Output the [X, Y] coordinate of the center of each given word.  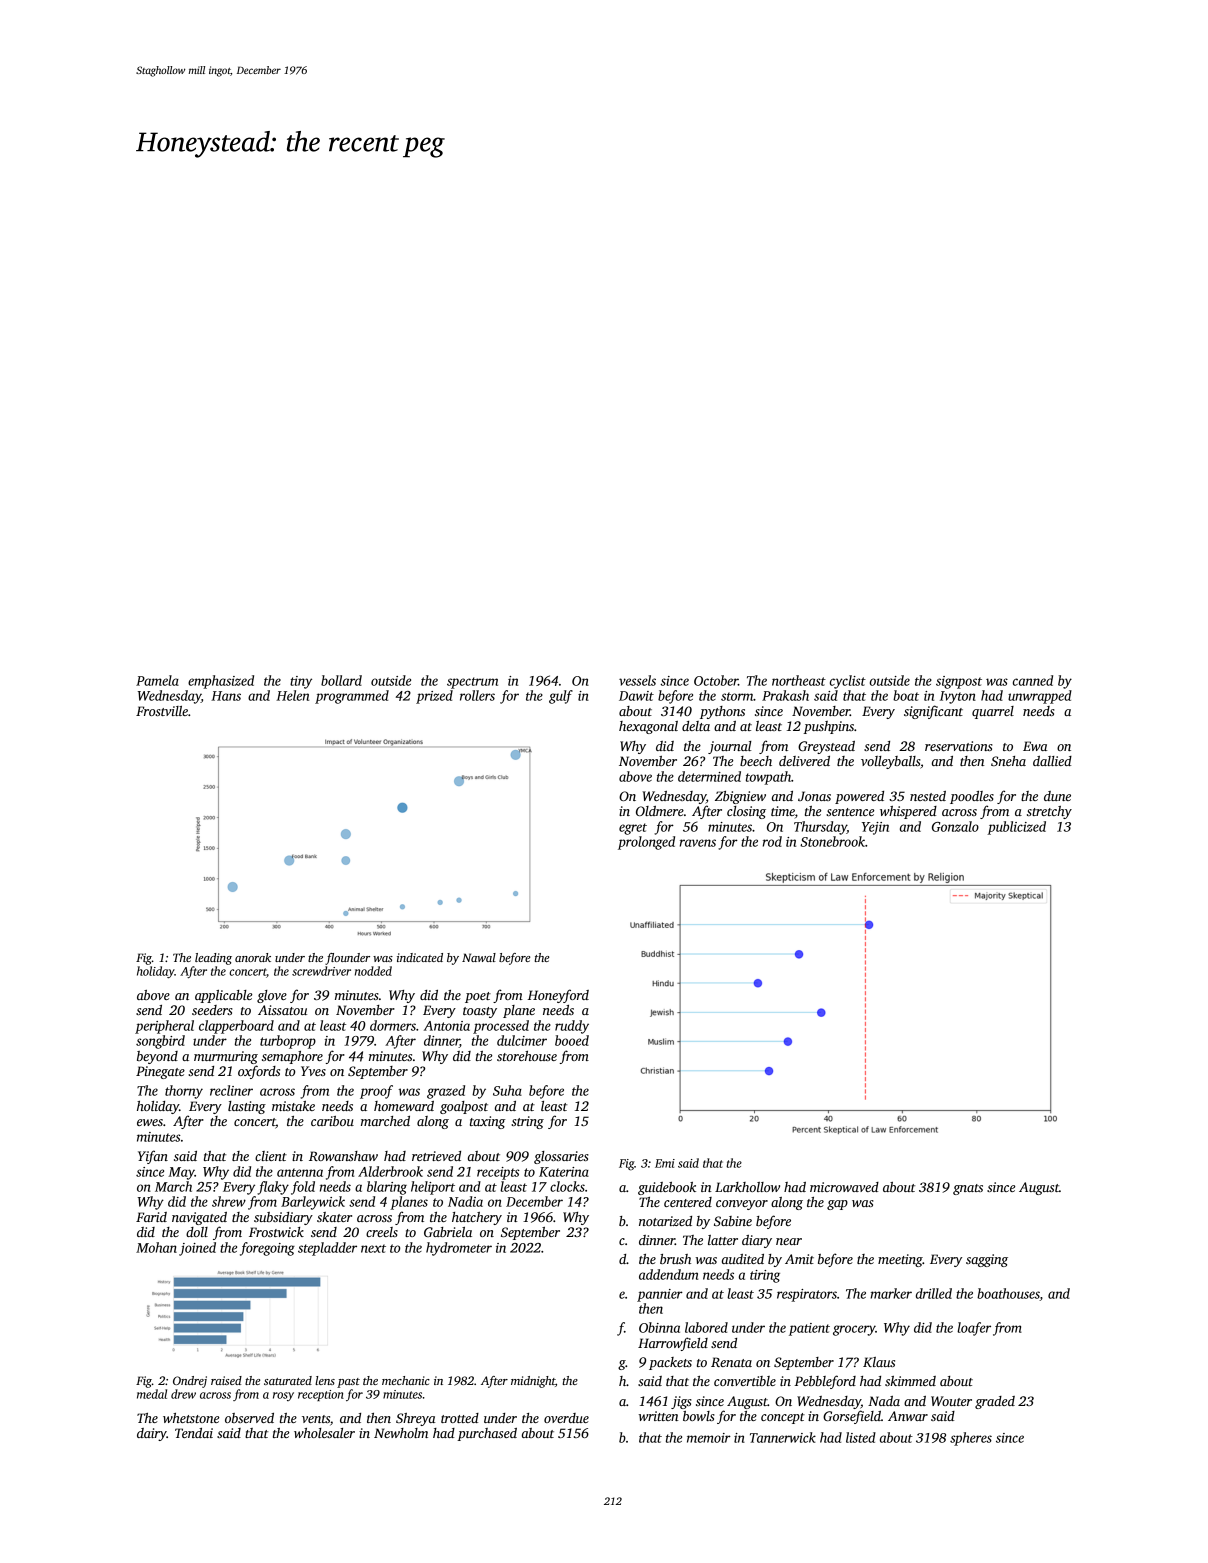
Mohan [156, 1247]
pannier [660, 1295]
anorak [253, 957]
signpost [959, 682]
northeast [799, 680]
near [789, 1241]
